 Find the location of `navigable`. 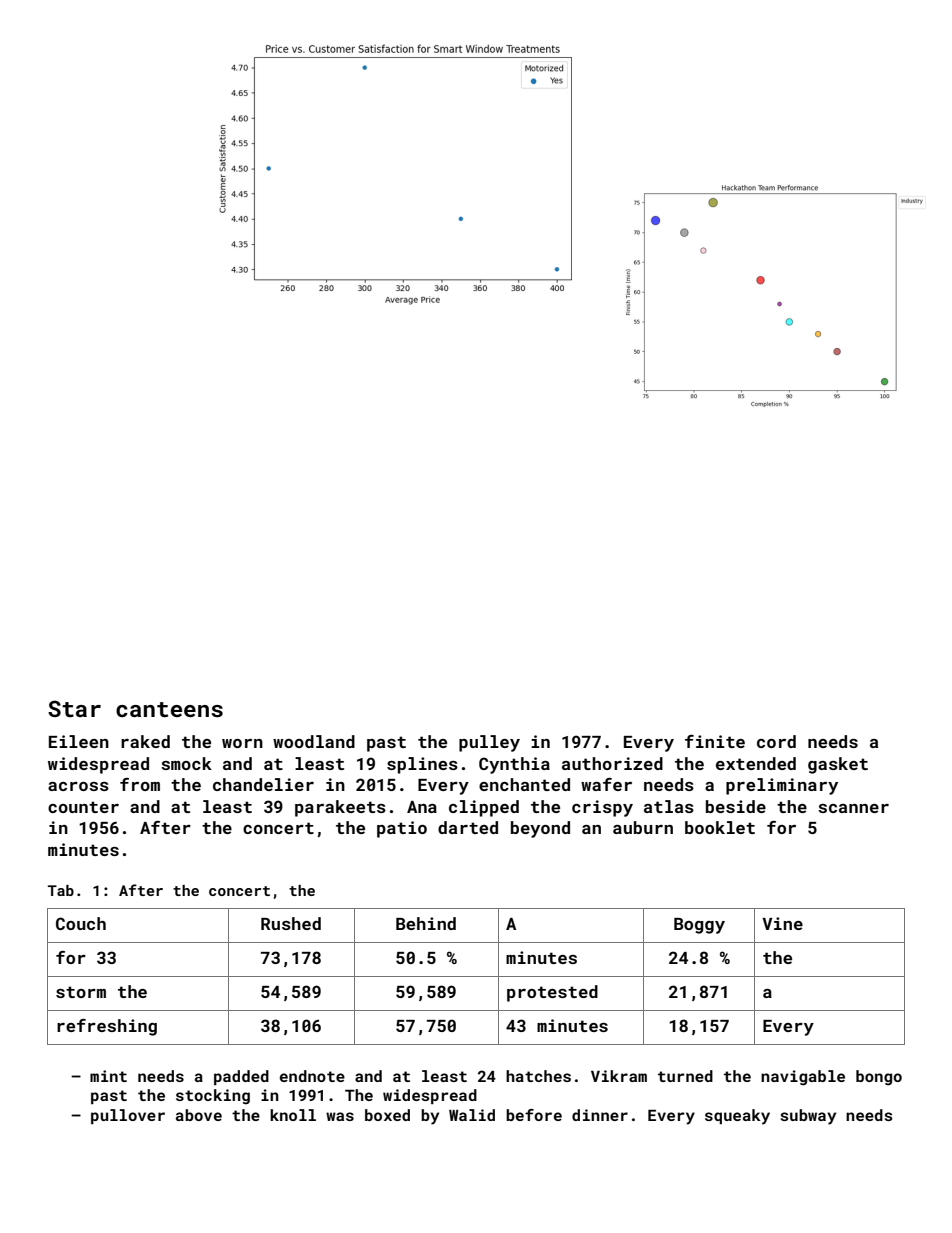

navigable is located at coordinates (803, 1078).
